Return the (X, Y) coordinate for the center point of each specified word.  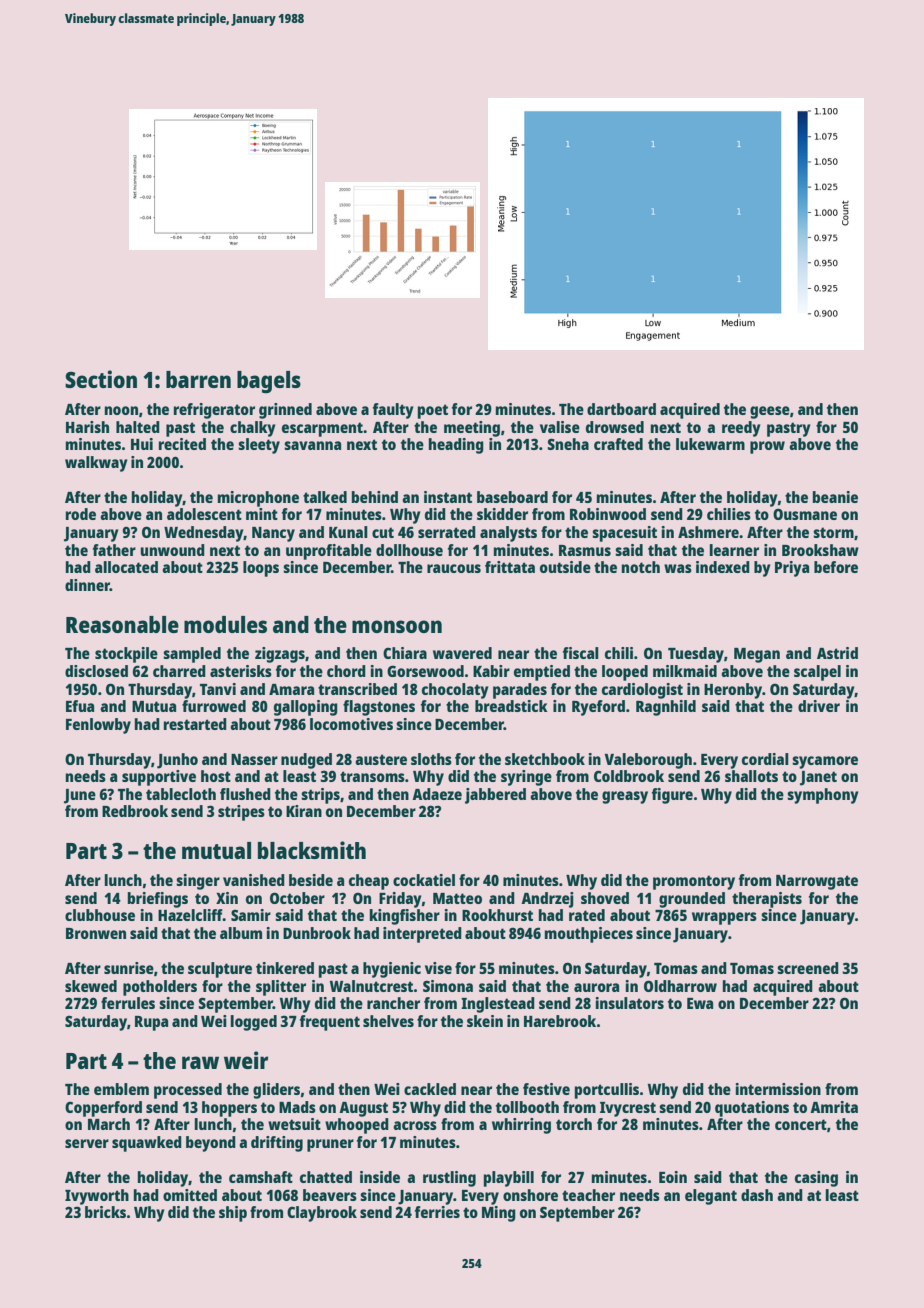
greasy (625, 797)
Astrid (837, 653)
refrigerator (214, 411)
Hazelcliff (190, 915)
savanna (312, 445)
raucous (454, 568)
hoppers (229, 1109)
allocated (126, 567)
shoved (605, 898)
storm (833, 532)
